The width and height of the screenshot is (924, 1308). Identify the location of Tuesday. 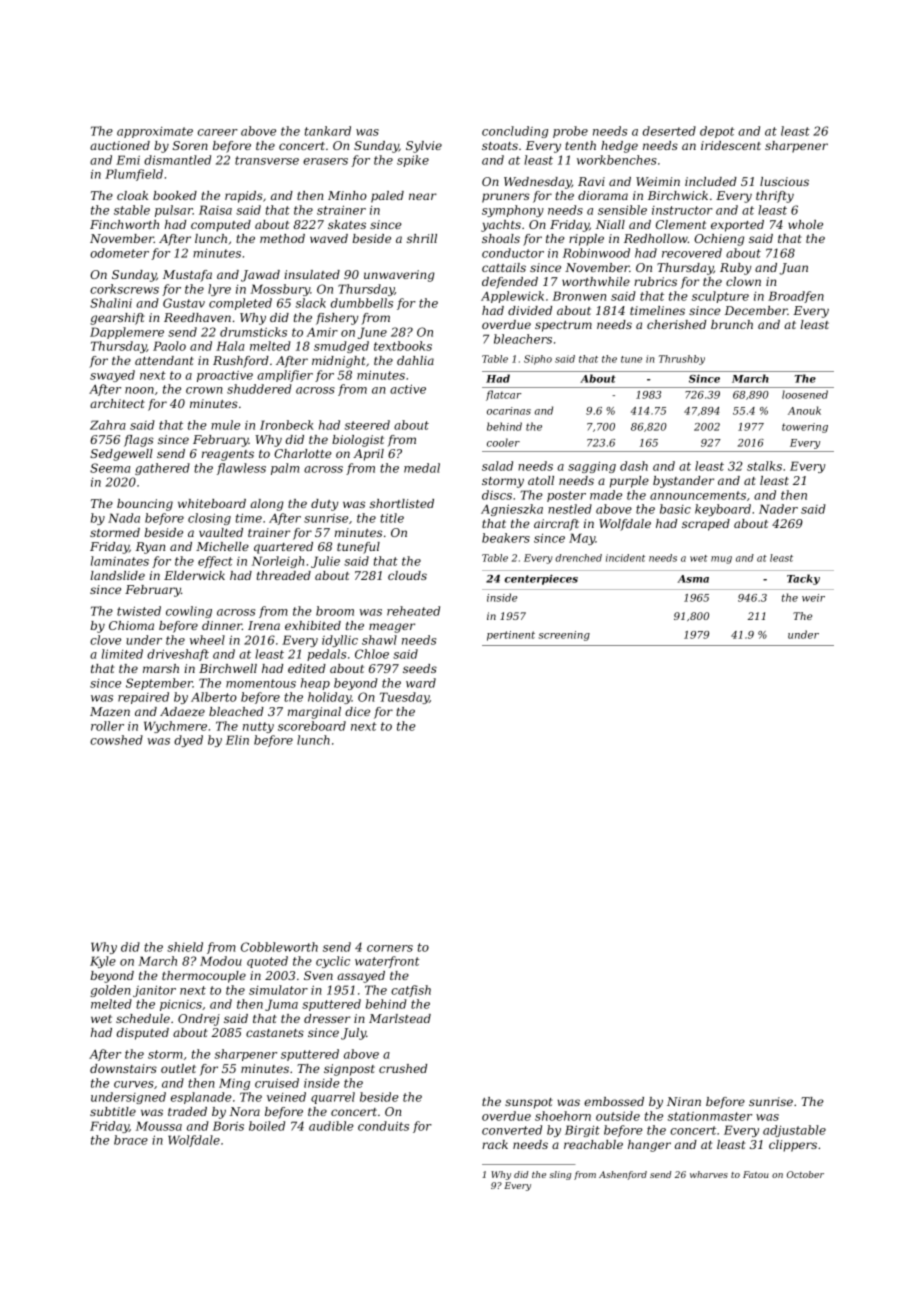
(404, 698).
